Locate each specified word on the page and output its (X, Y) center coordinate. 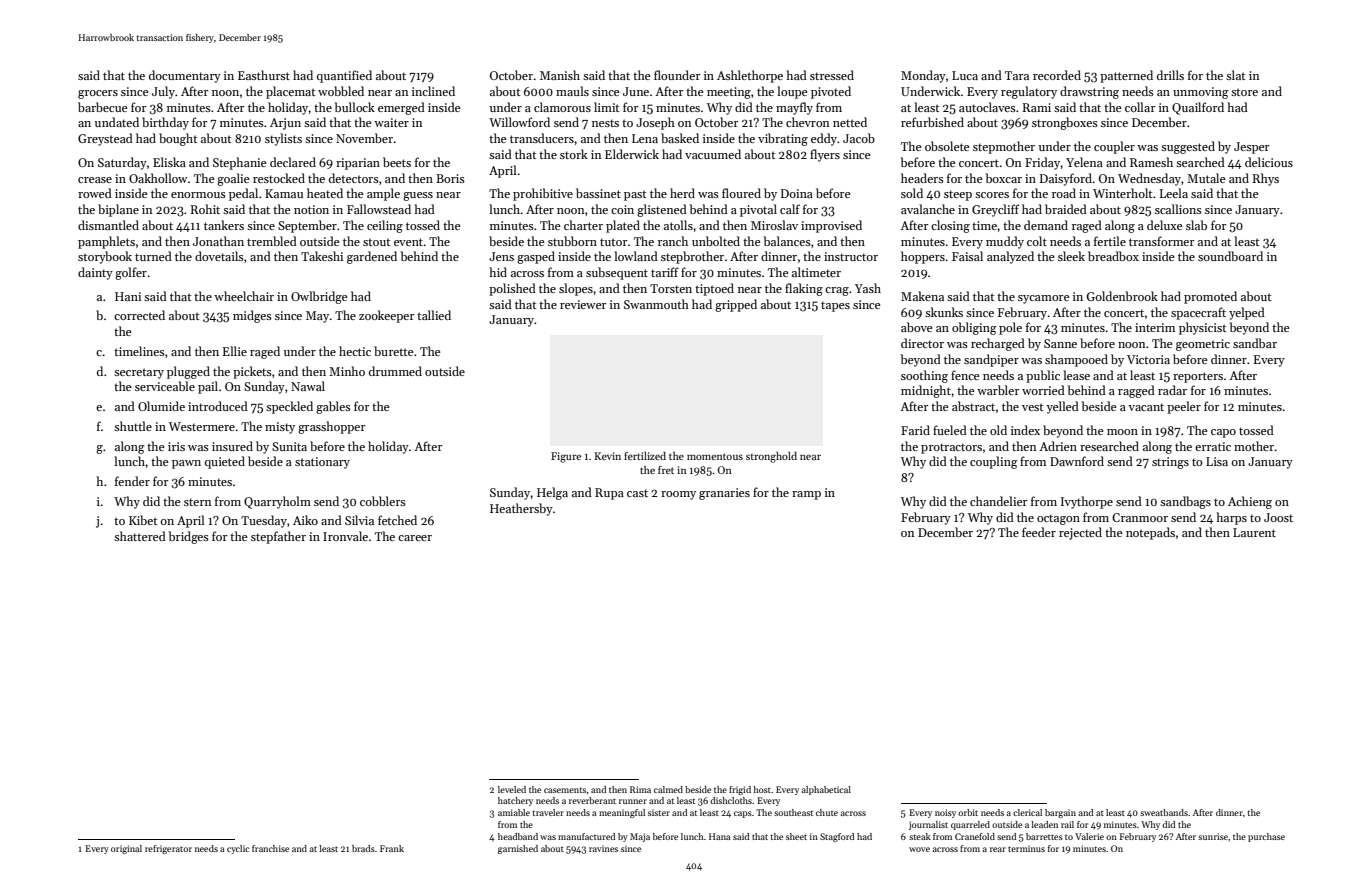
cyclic (238, 849)
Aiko (305, 520)
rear (998, 849)
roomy (678, 495)
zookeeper (386, 316)
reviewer (583, 304)
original (126, 849)
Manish (560, 75)
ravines (603, 848)
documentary (185, 76)
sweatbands (1164, 812)
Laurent (1254, 532)
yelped (1247, 313)
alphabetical (826, 790)
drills (1170, 75)
